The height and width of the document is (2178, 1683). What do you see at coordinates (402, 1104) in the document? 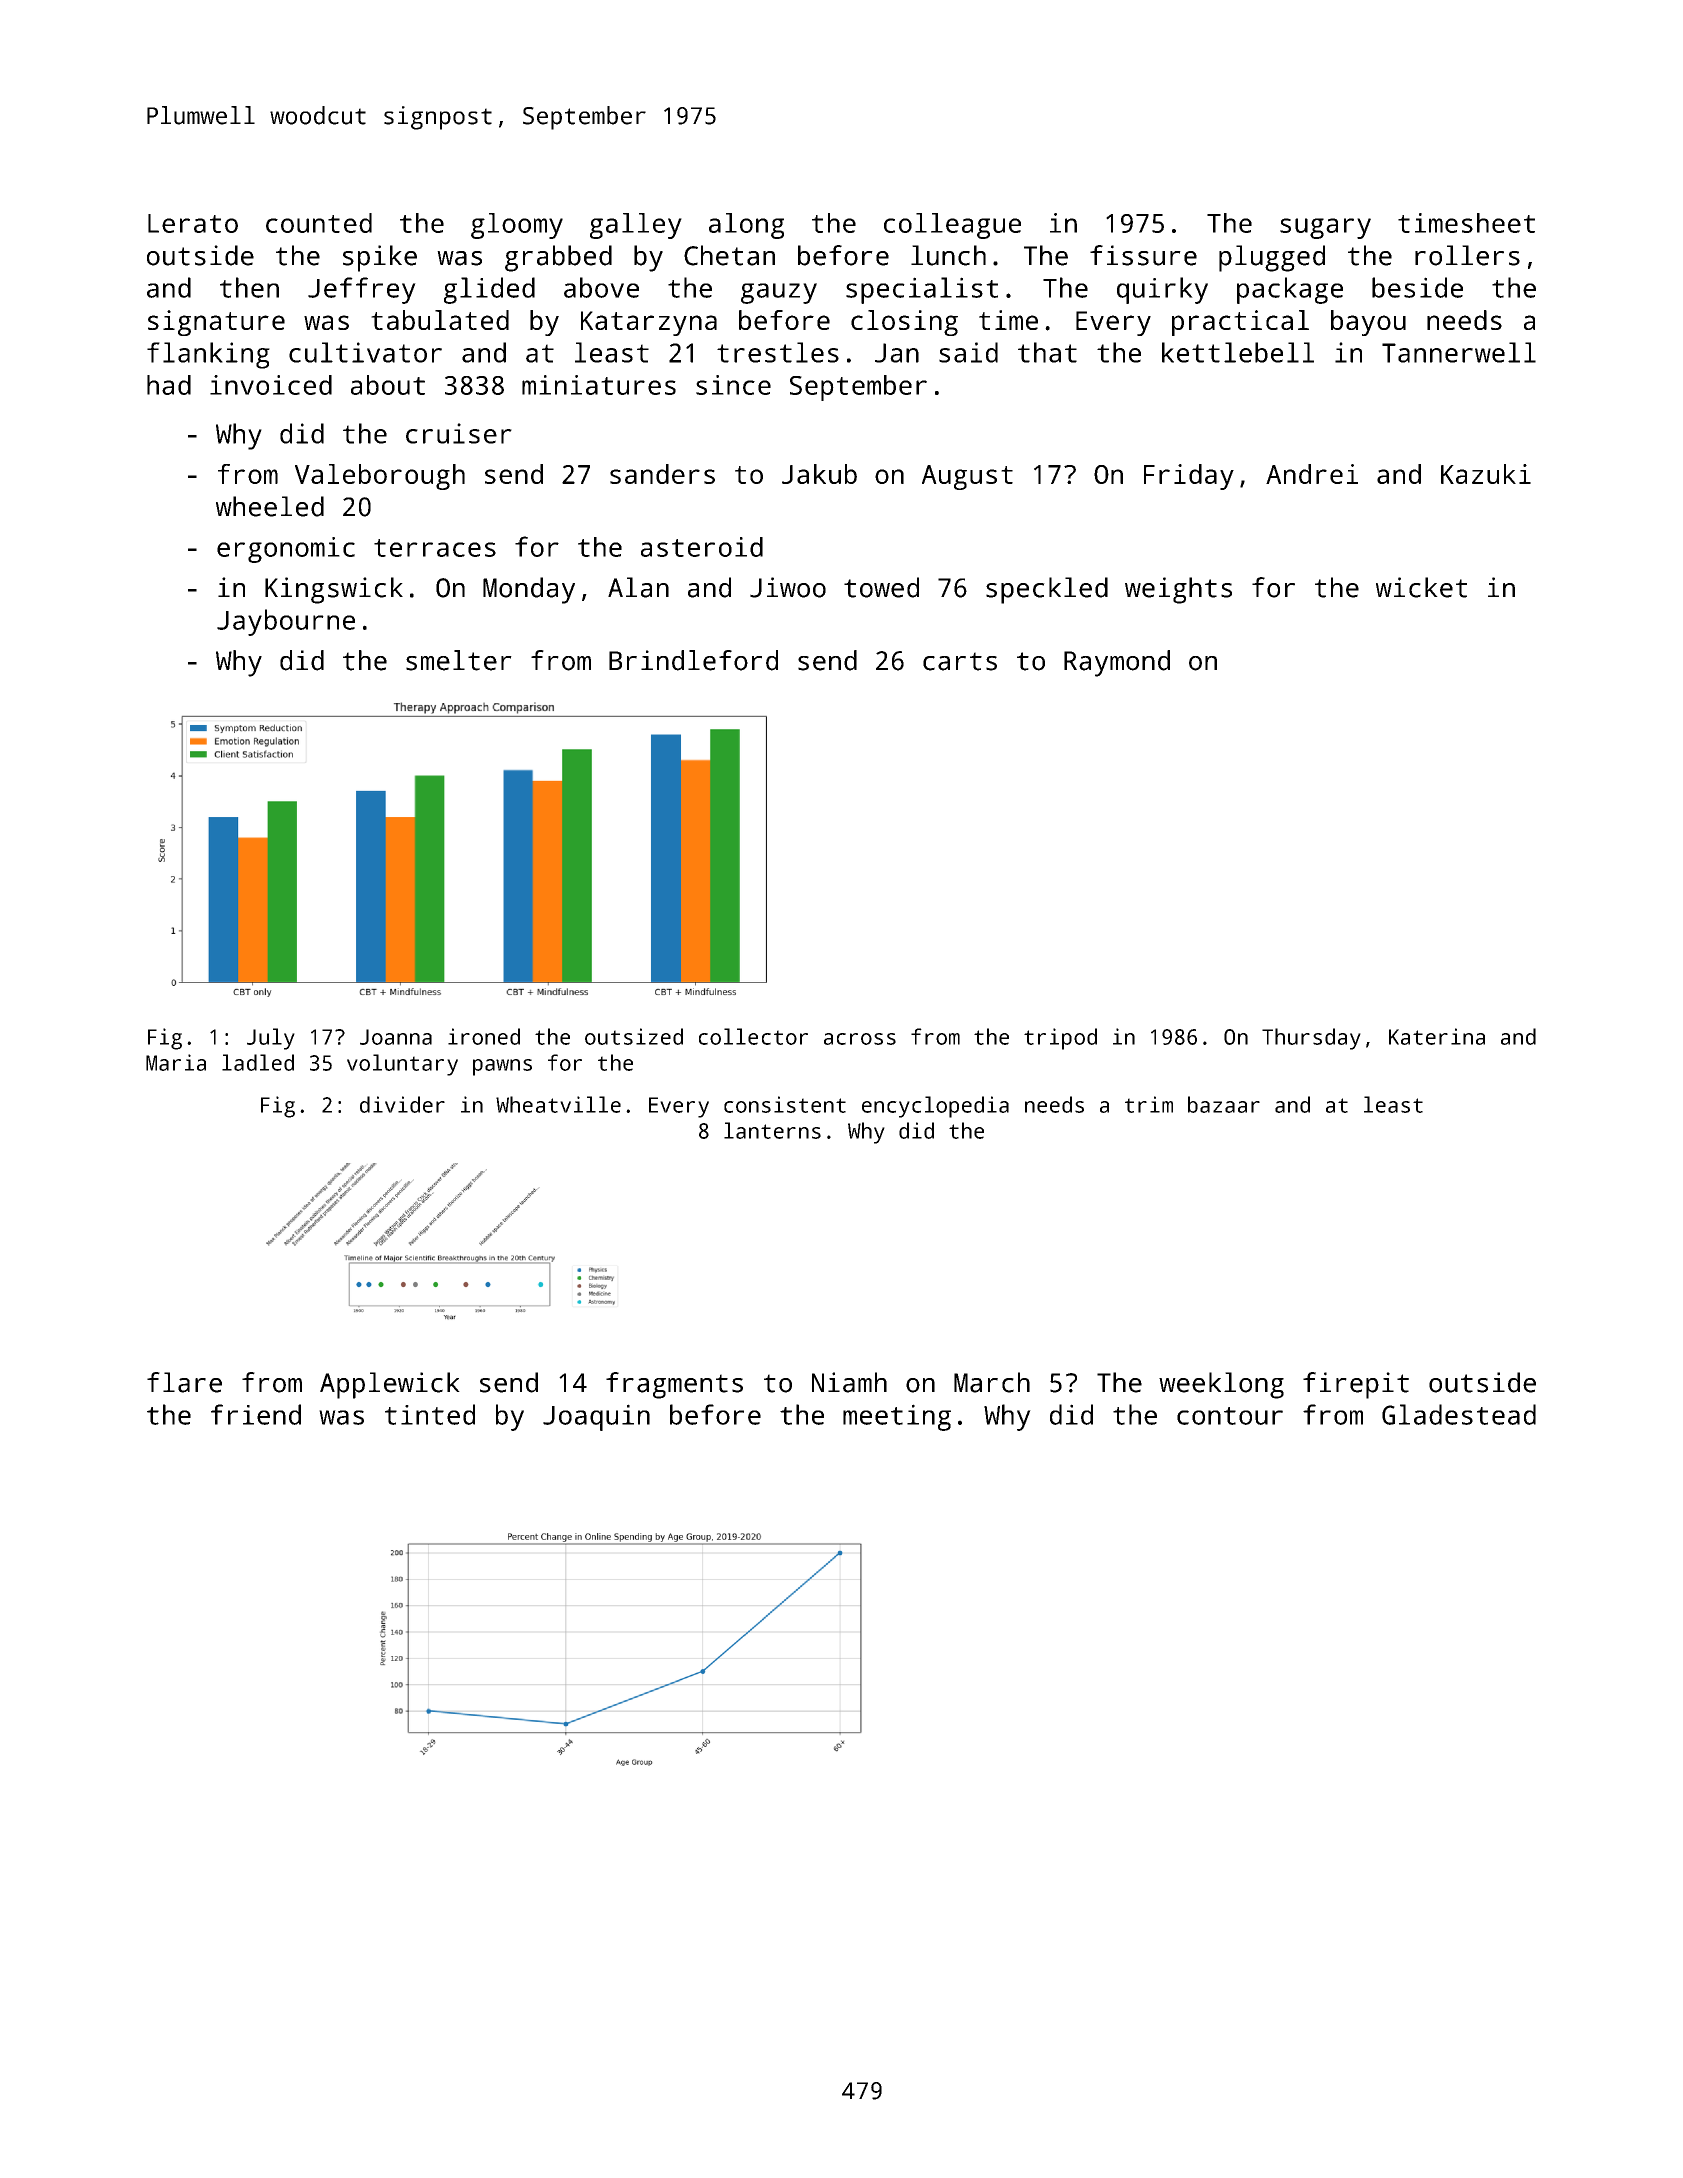
I see `divider` at bounding box center [402, 1104].
